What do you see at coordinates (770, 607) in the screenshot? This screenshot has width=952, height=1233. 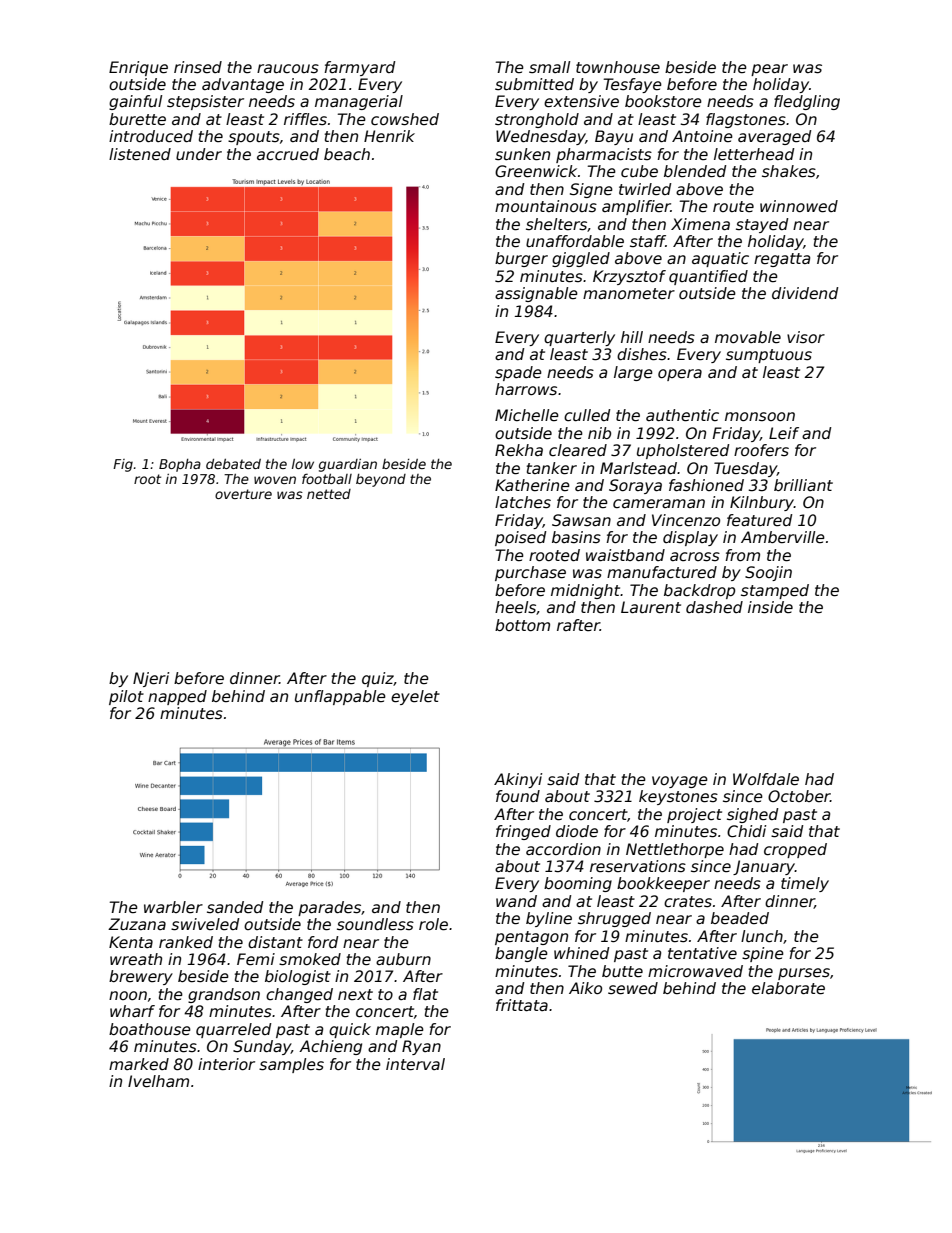 I see `inside` at bounding box center [770, 607].
